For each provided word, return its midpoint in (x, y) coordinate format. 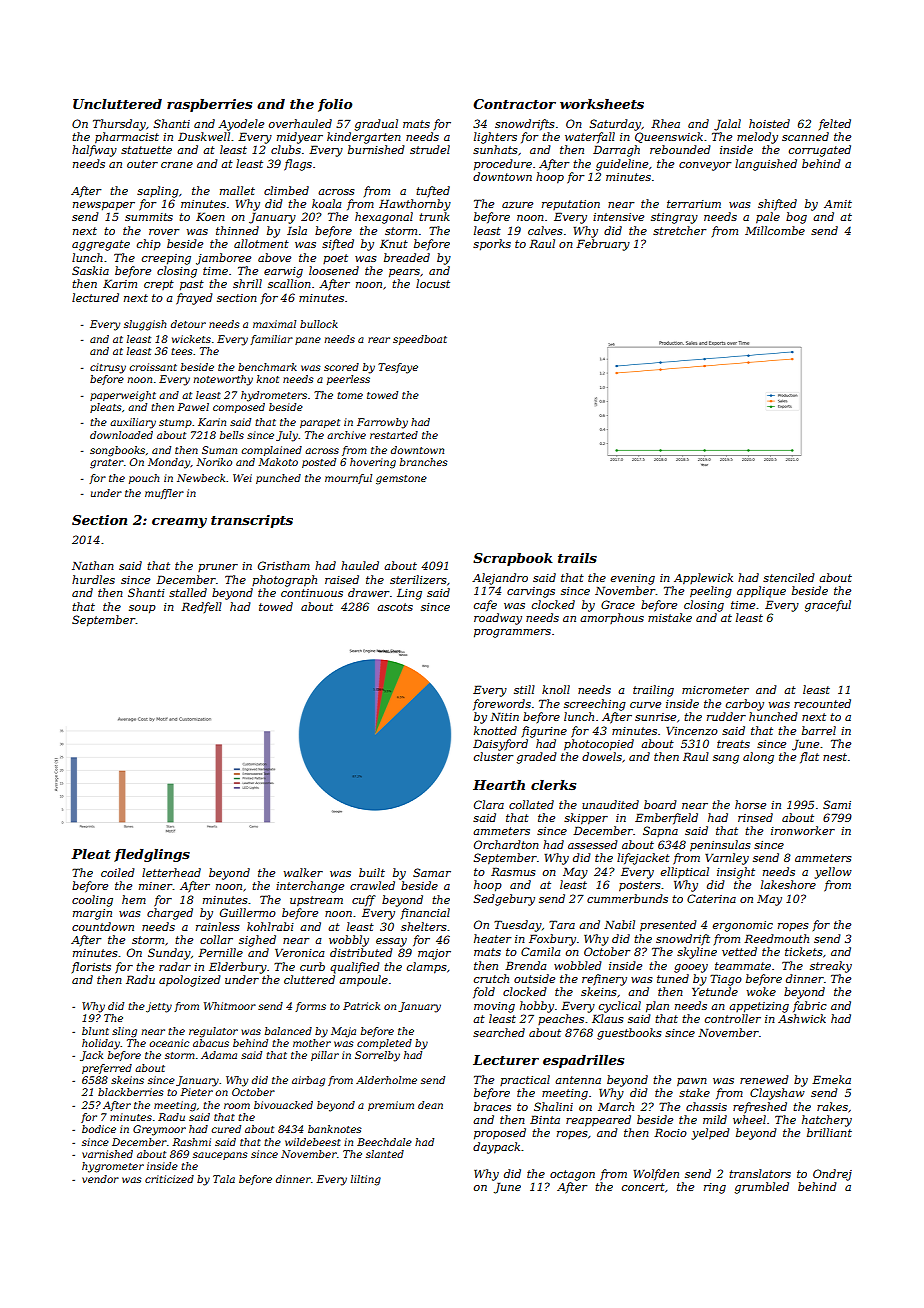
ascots (395, 607)
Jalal (727, 125)
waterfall (590, 137)
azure (517, 205)
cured (226, 1129)
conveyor (705, 166)
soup (142, 609)
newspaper (104, 206)
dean (430, 1105)
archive (346, 435)
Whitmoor (230, 1006)
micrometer (715, 690)
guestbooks (629, 1034)
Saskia (90, 270)
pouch (144, 479)
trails (577, 558)
